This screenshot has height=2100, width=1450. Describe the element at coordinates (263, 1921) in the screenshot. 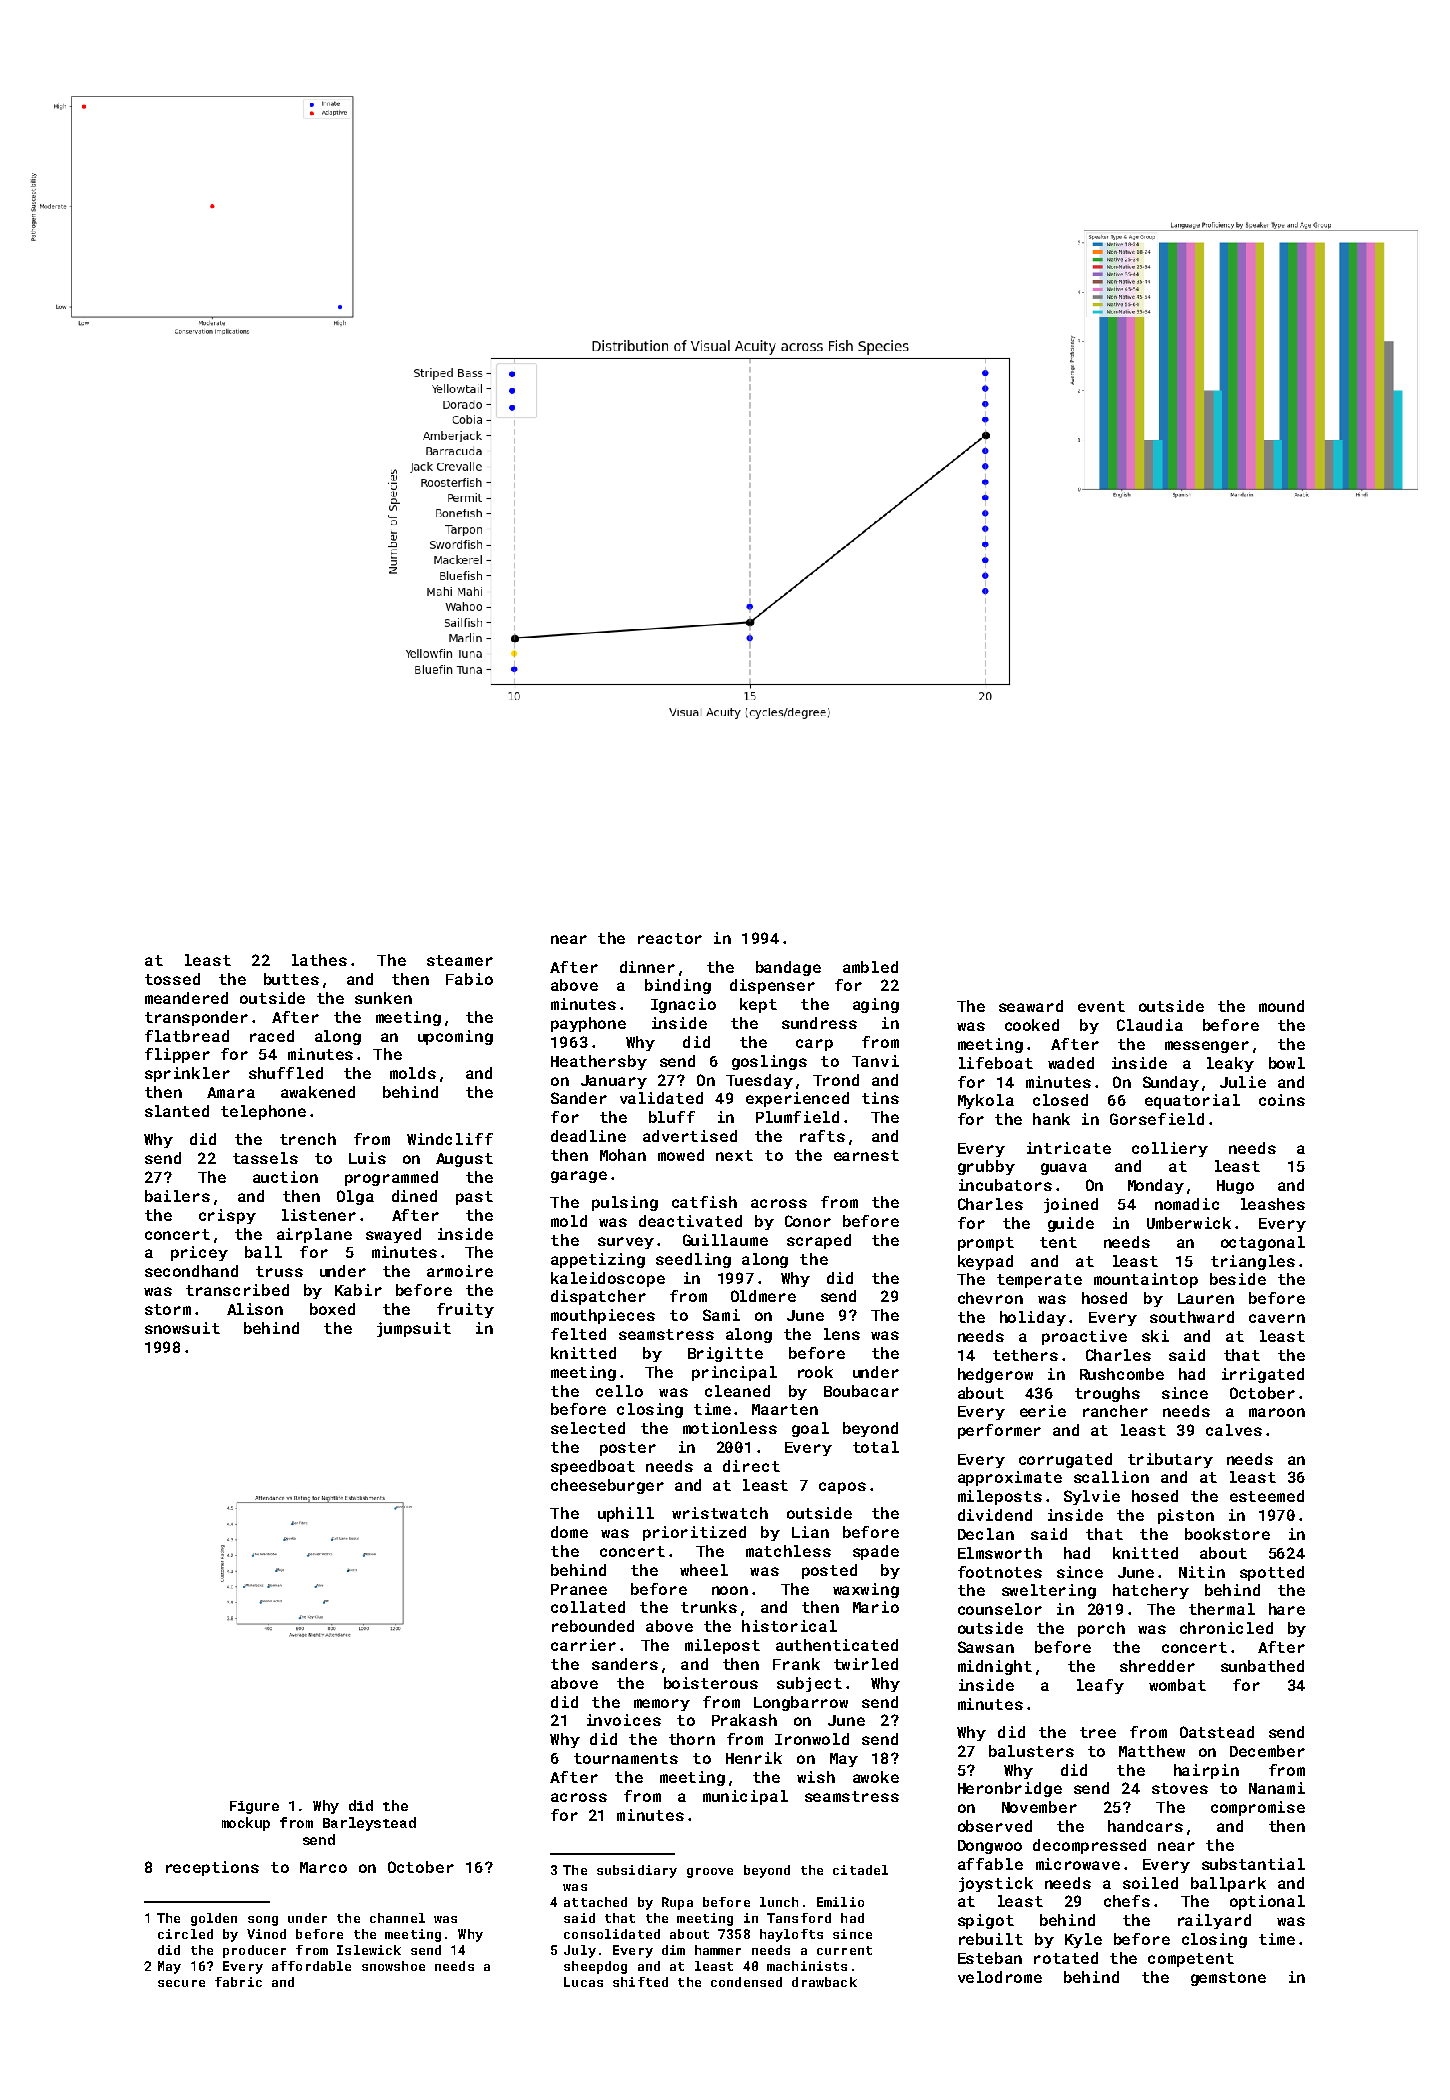

I see `song` at that location.
